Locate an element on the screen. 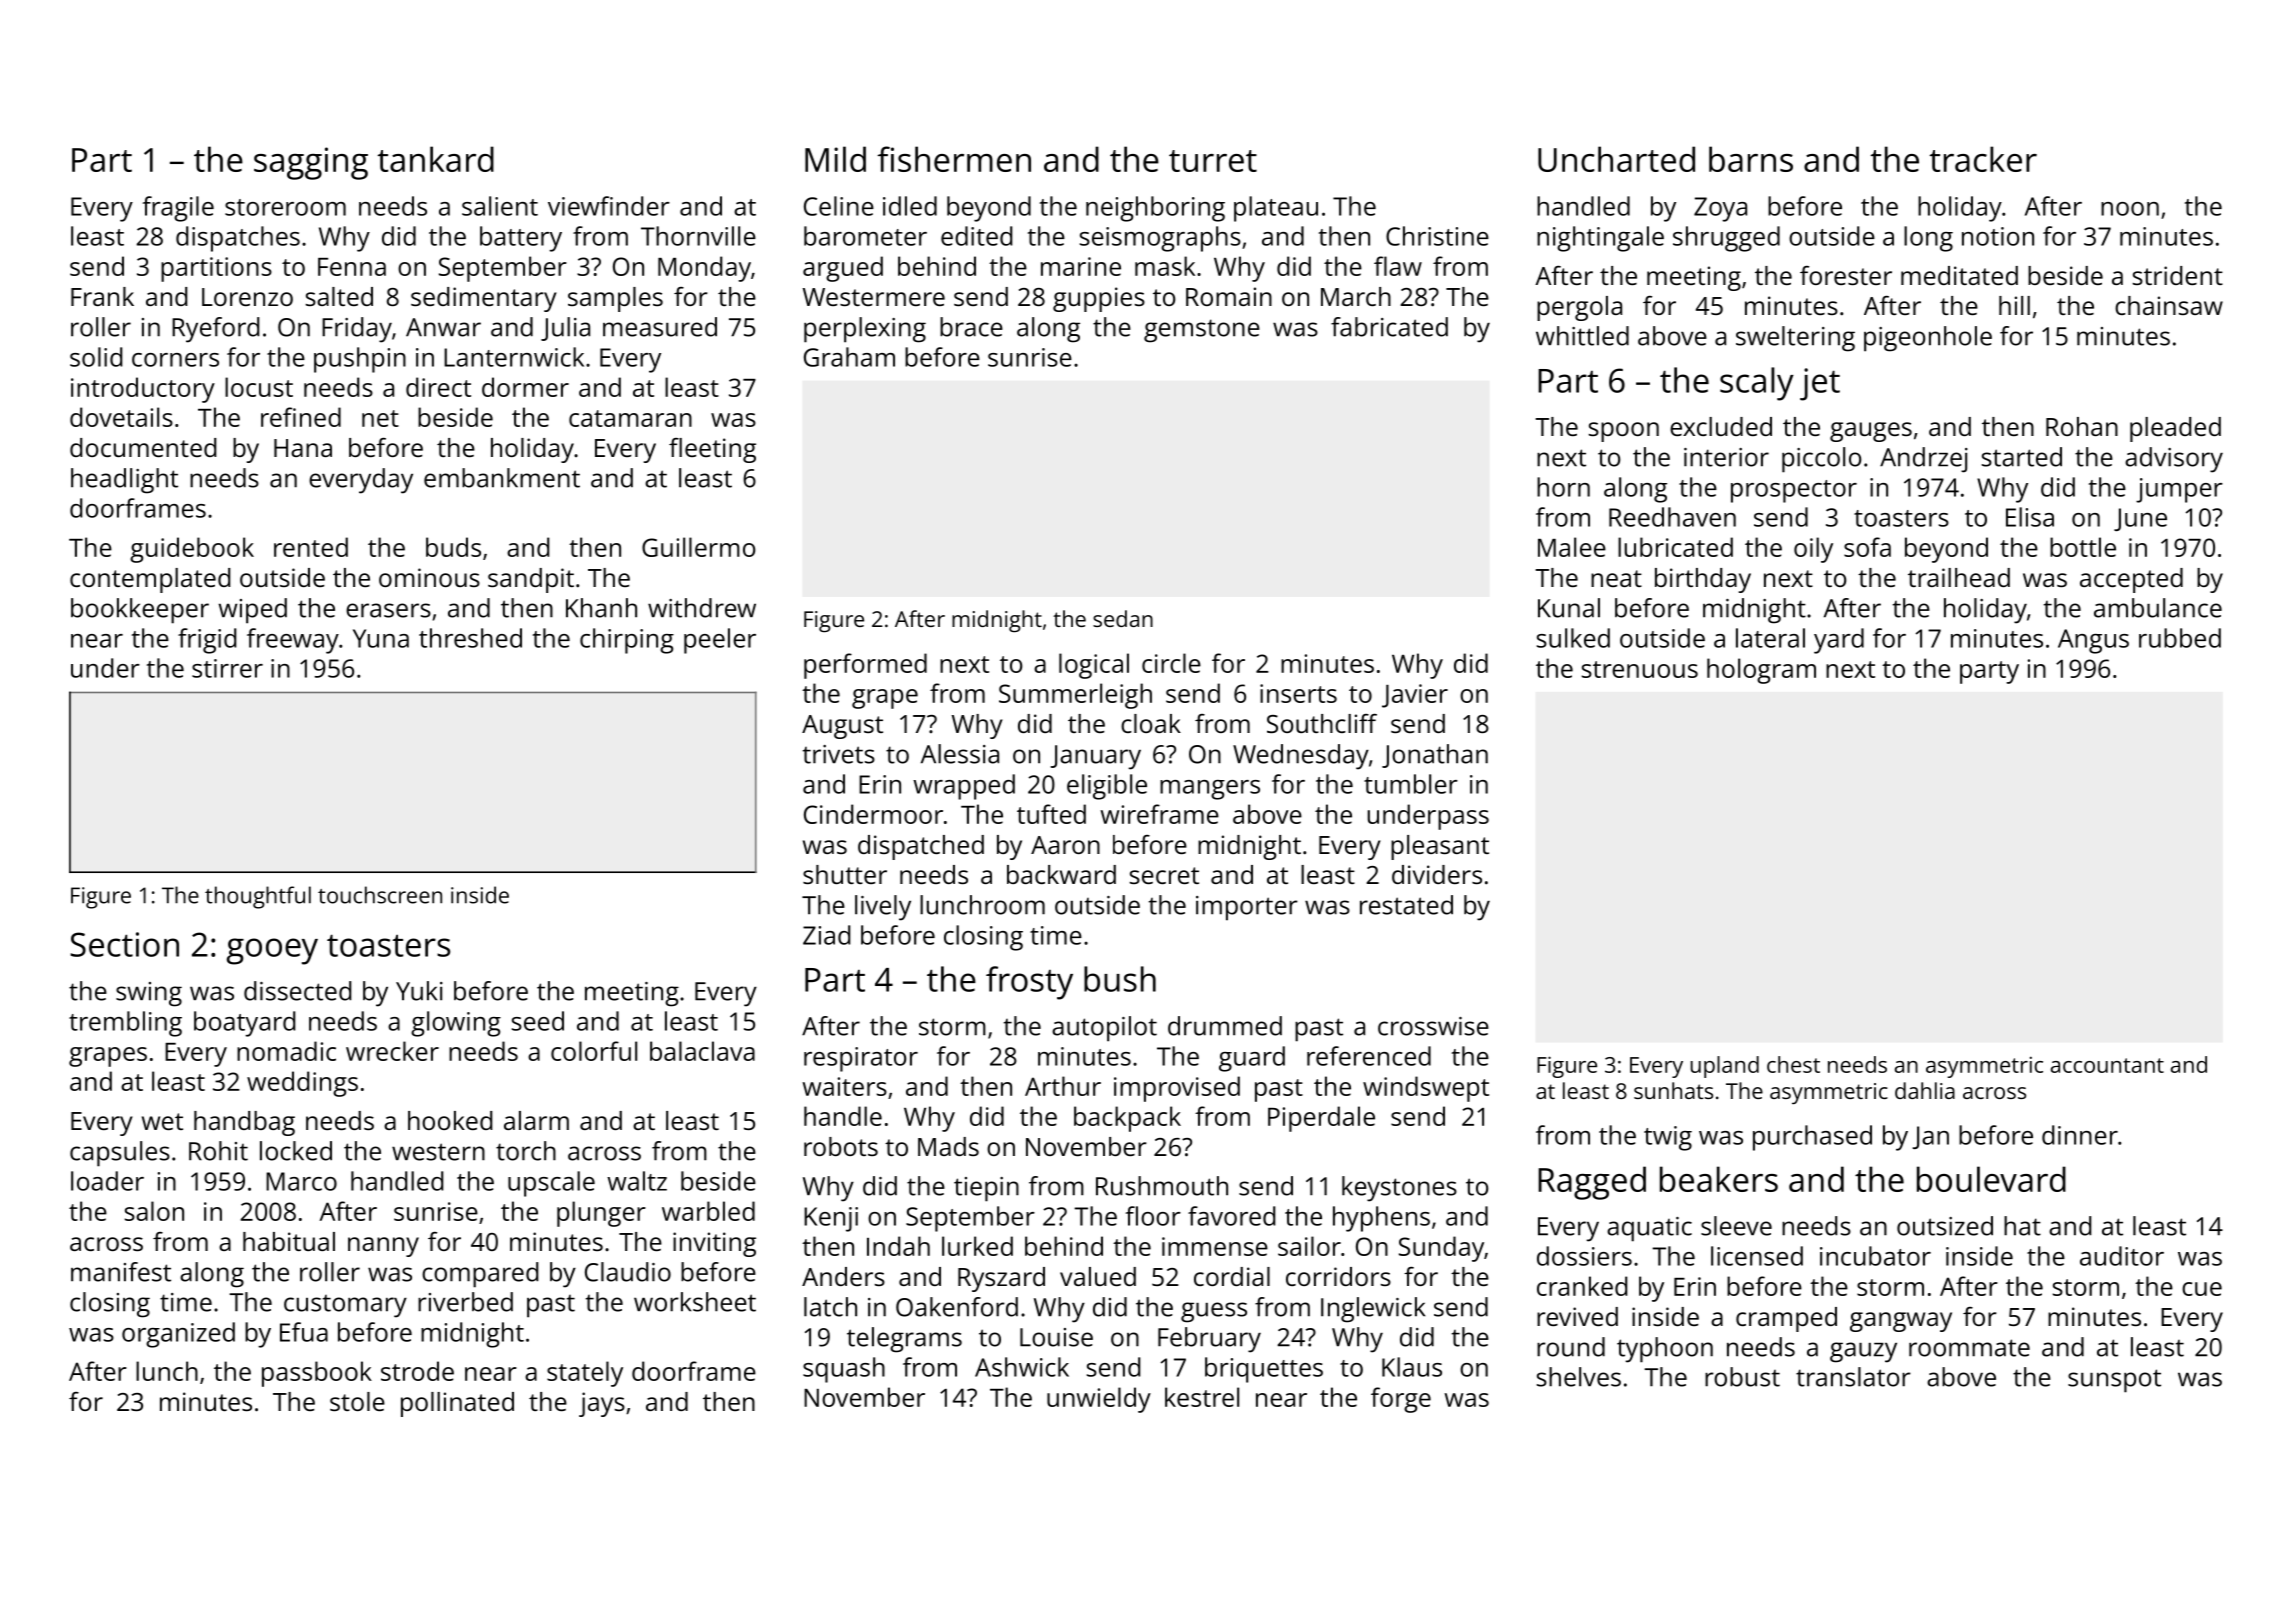  drummed is located at coordinates (1225, 1026).
